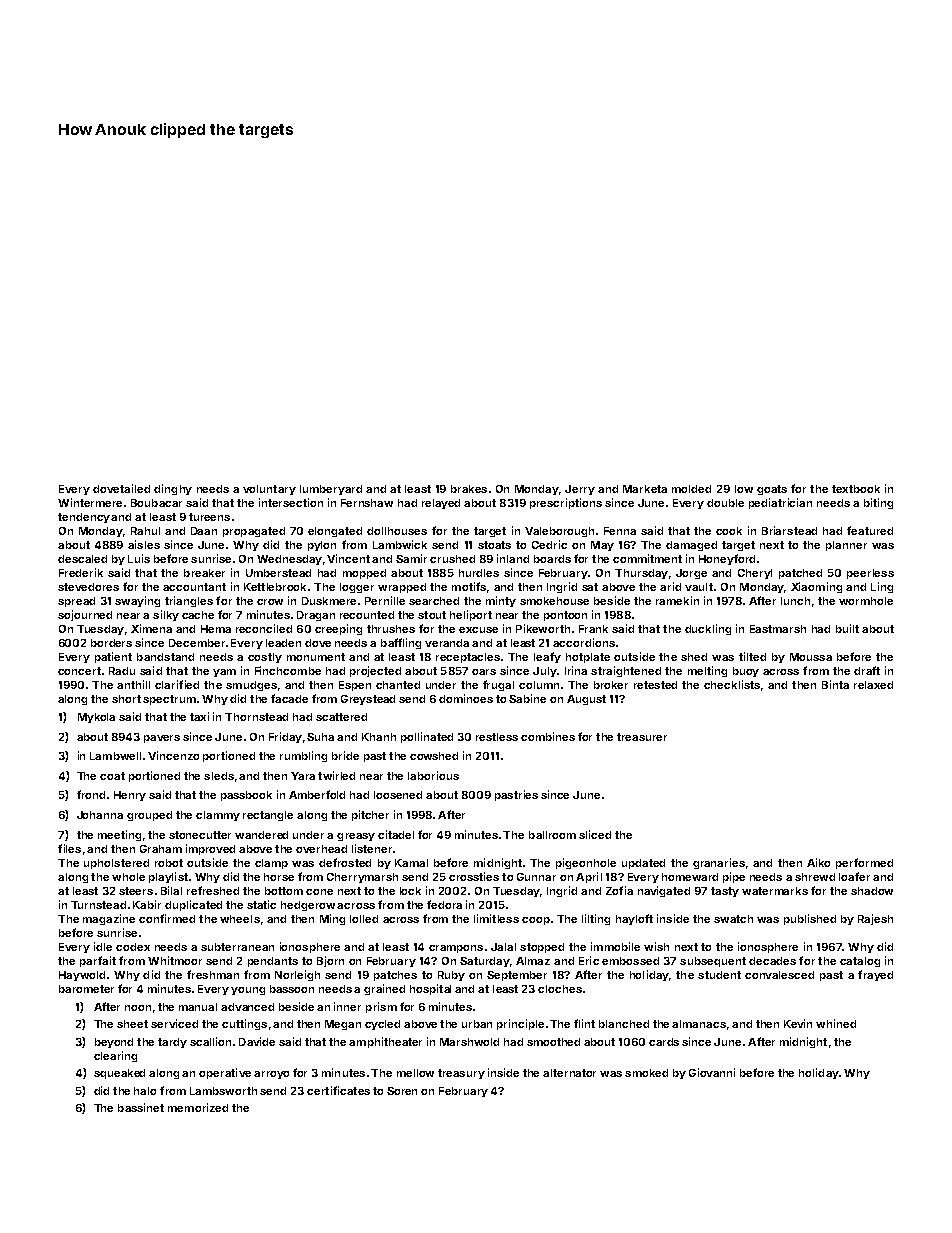 The image size is (952, 1233). What do you see at coordinates (257, 1041) in the screenshot?
I see `Davide` at bounding box center [257, 1041].
